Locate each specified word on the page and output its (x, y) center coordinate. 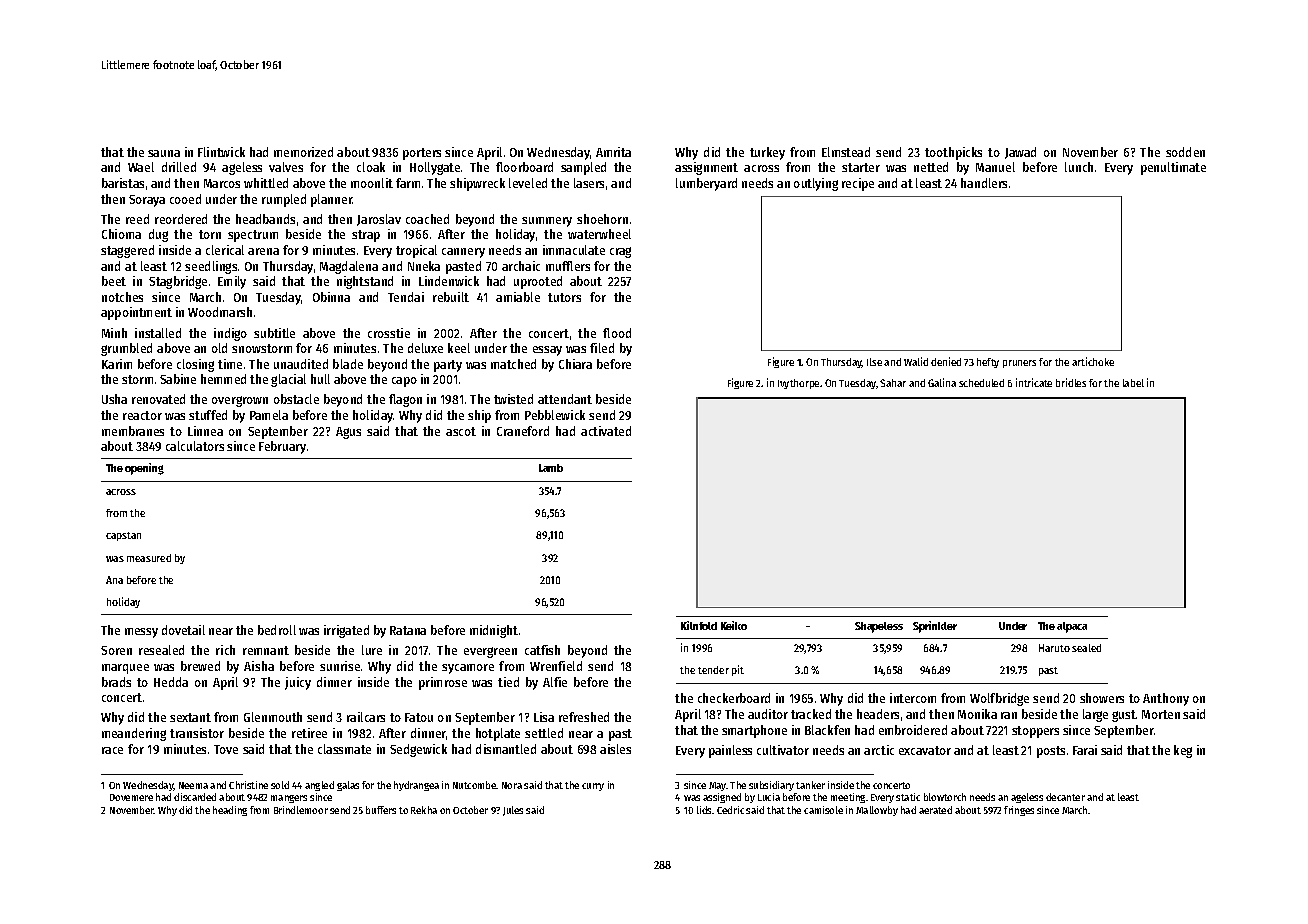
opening (144, 469)
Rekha (424, 810)
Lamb (551, 468)
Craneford (523, 431)
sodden (1185, 152)
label (1133, 383)
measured (149, 558)
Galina (942, 382)
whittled (266, 183)
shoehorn (602, 219)
